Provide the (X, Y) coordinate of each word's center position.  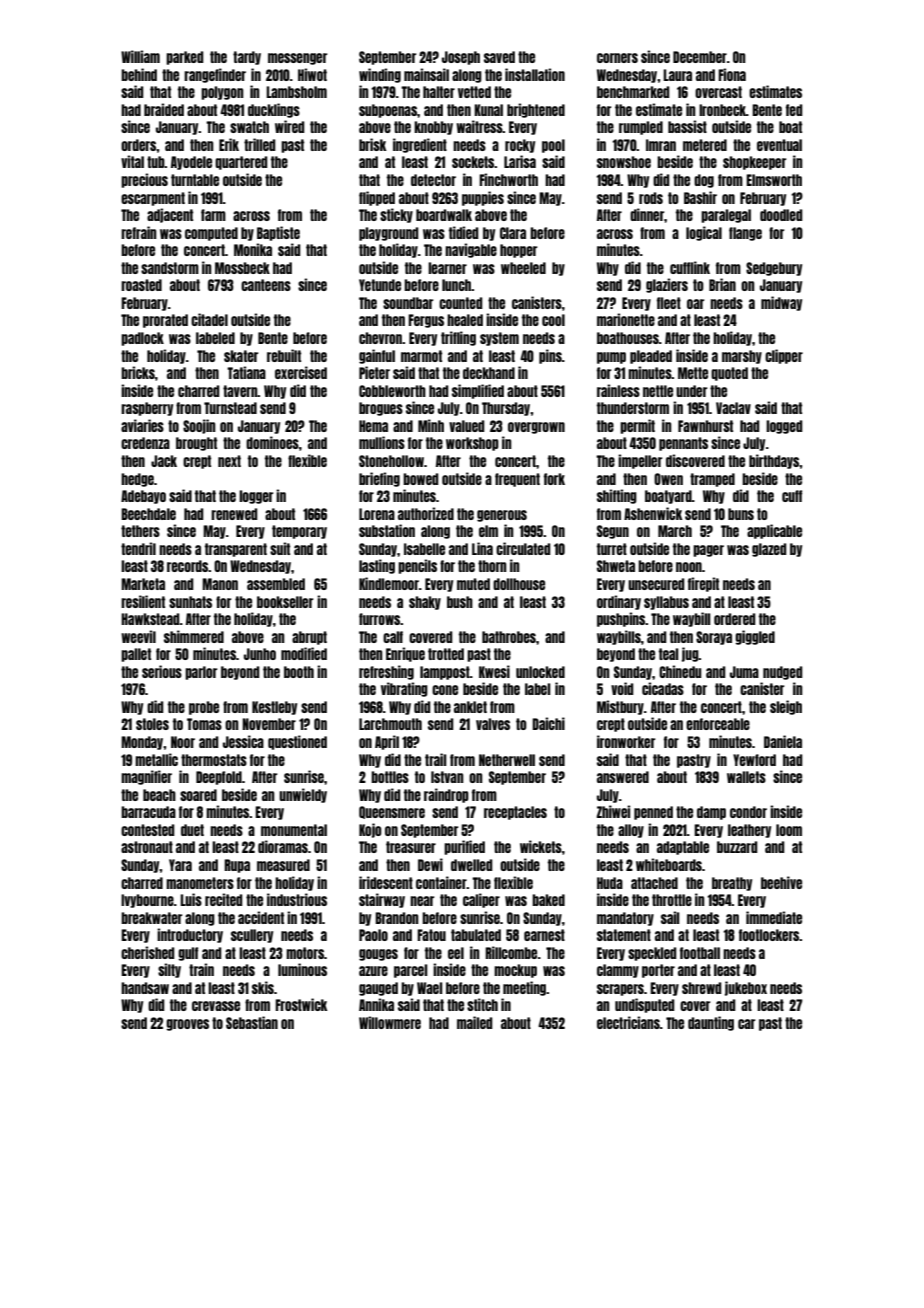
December (700, 57)
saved (499, 57)
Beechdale (148, 514)
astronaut (147, 847)
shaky (425, 603)
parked (184, 58)
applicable (774, 531)
